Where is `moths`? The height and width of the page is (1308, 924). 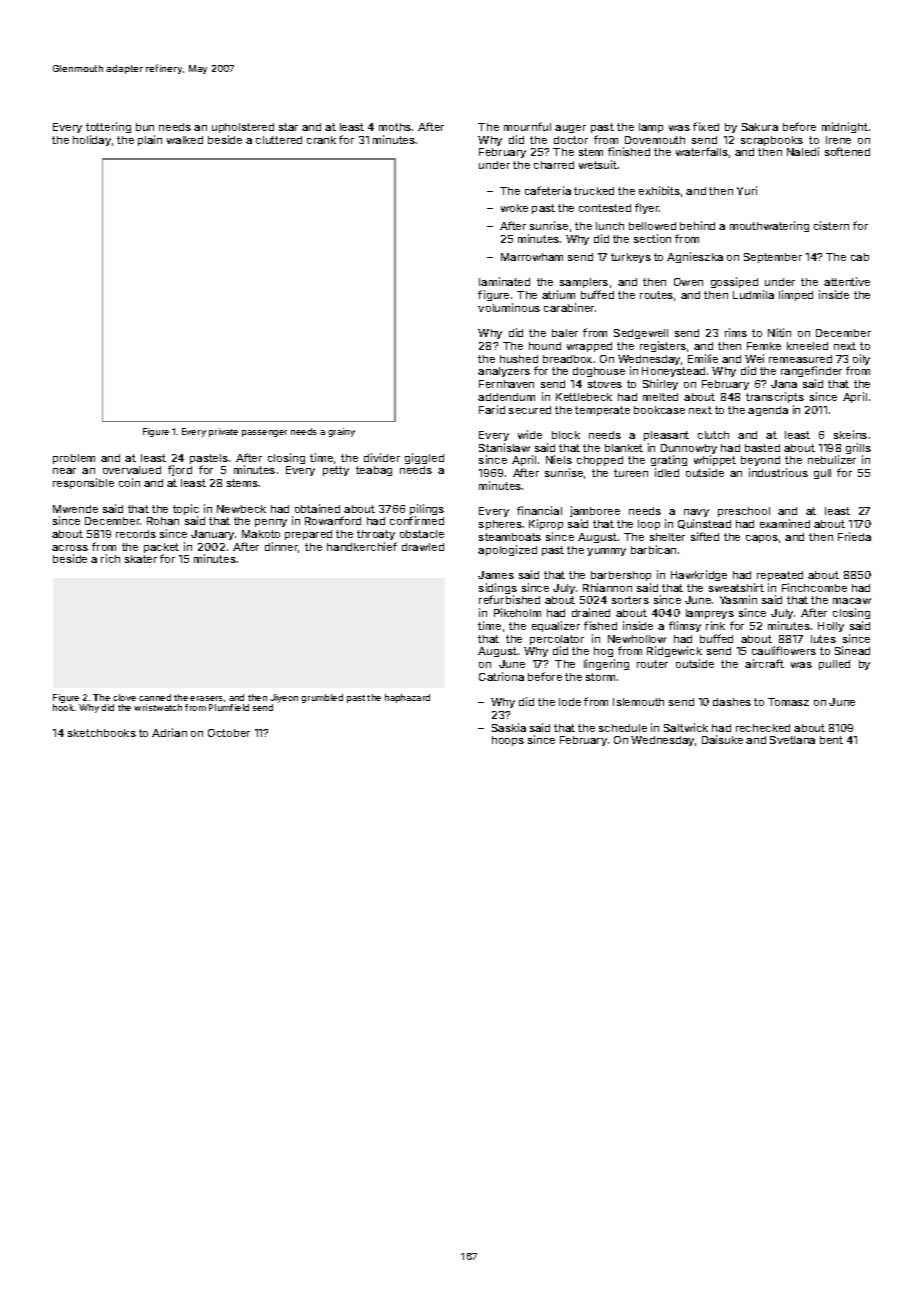
moths is located at coordinates (395, 127).
